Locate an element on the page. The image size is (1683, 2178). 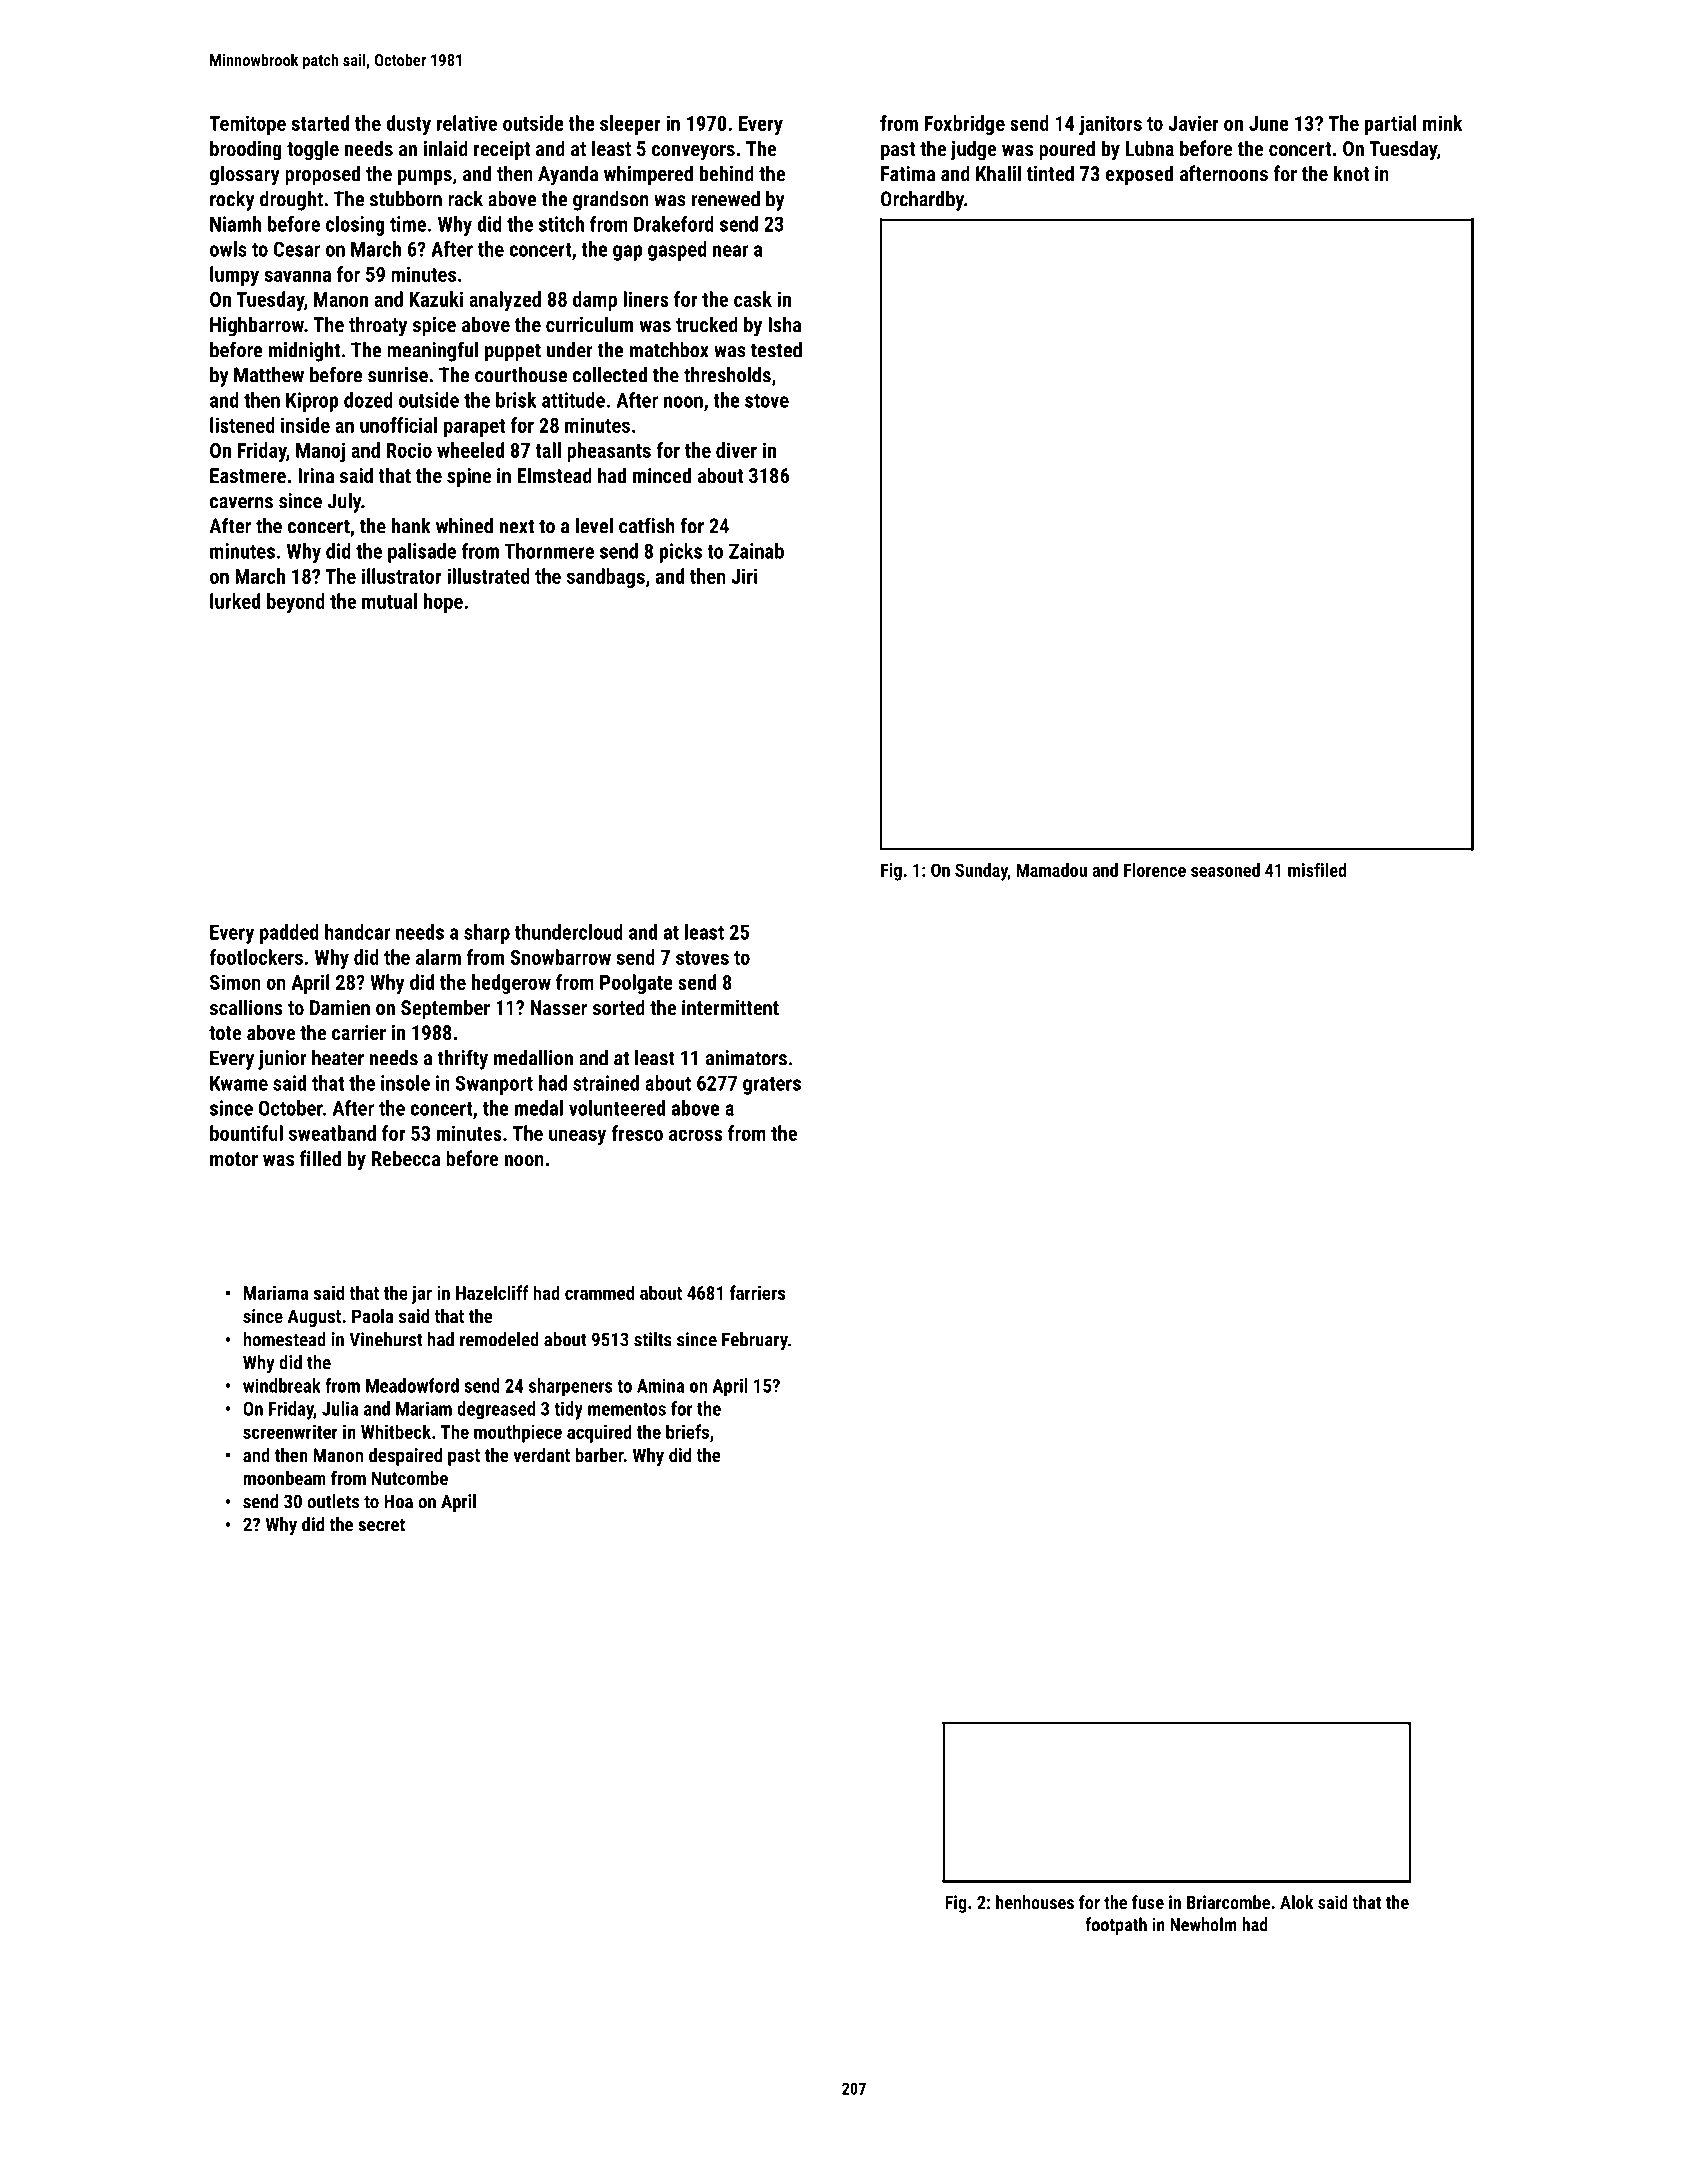
mink is located at coordinates (1443, 123).
